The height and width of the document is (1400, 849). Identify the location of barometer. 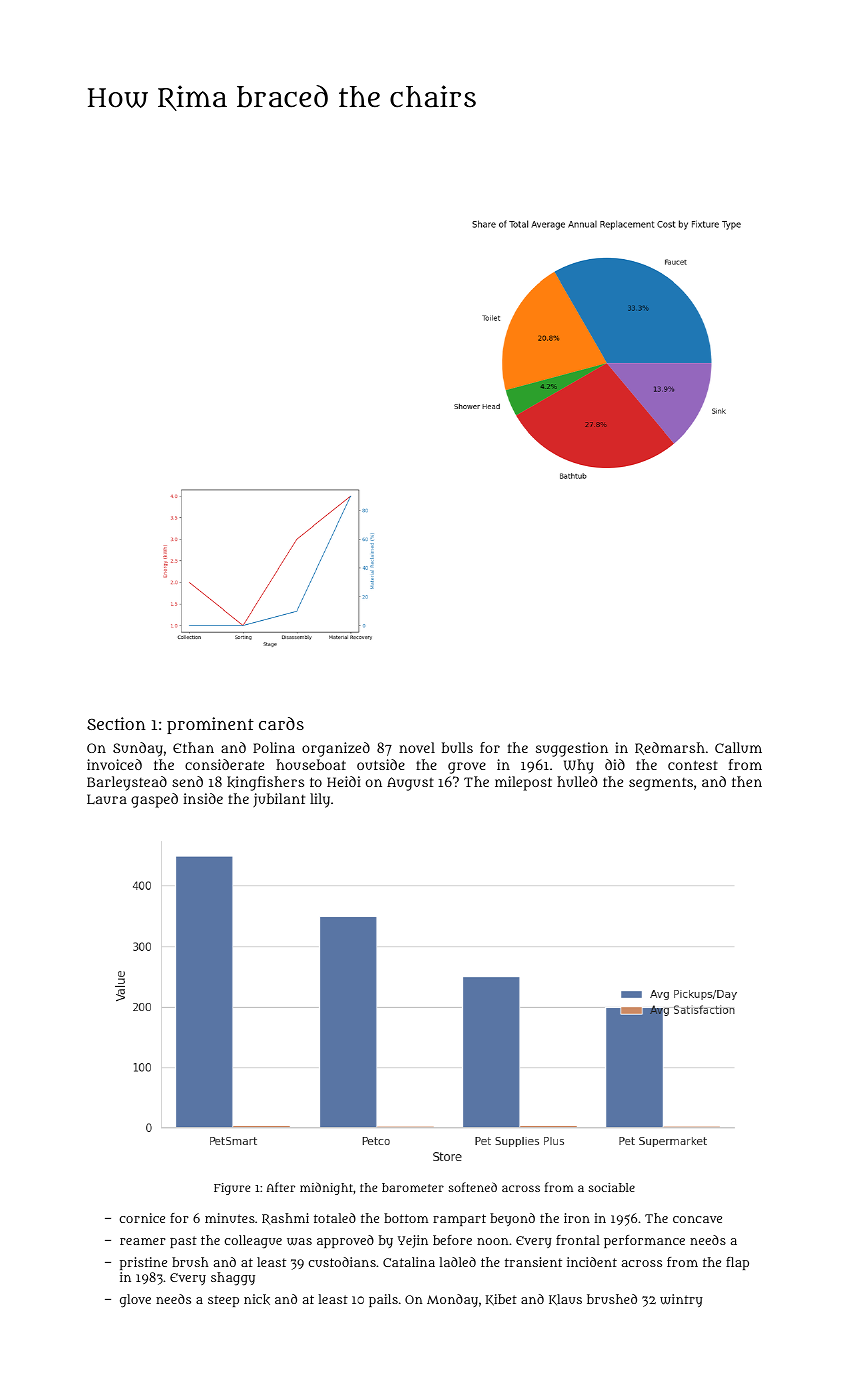
(413, 1187).
